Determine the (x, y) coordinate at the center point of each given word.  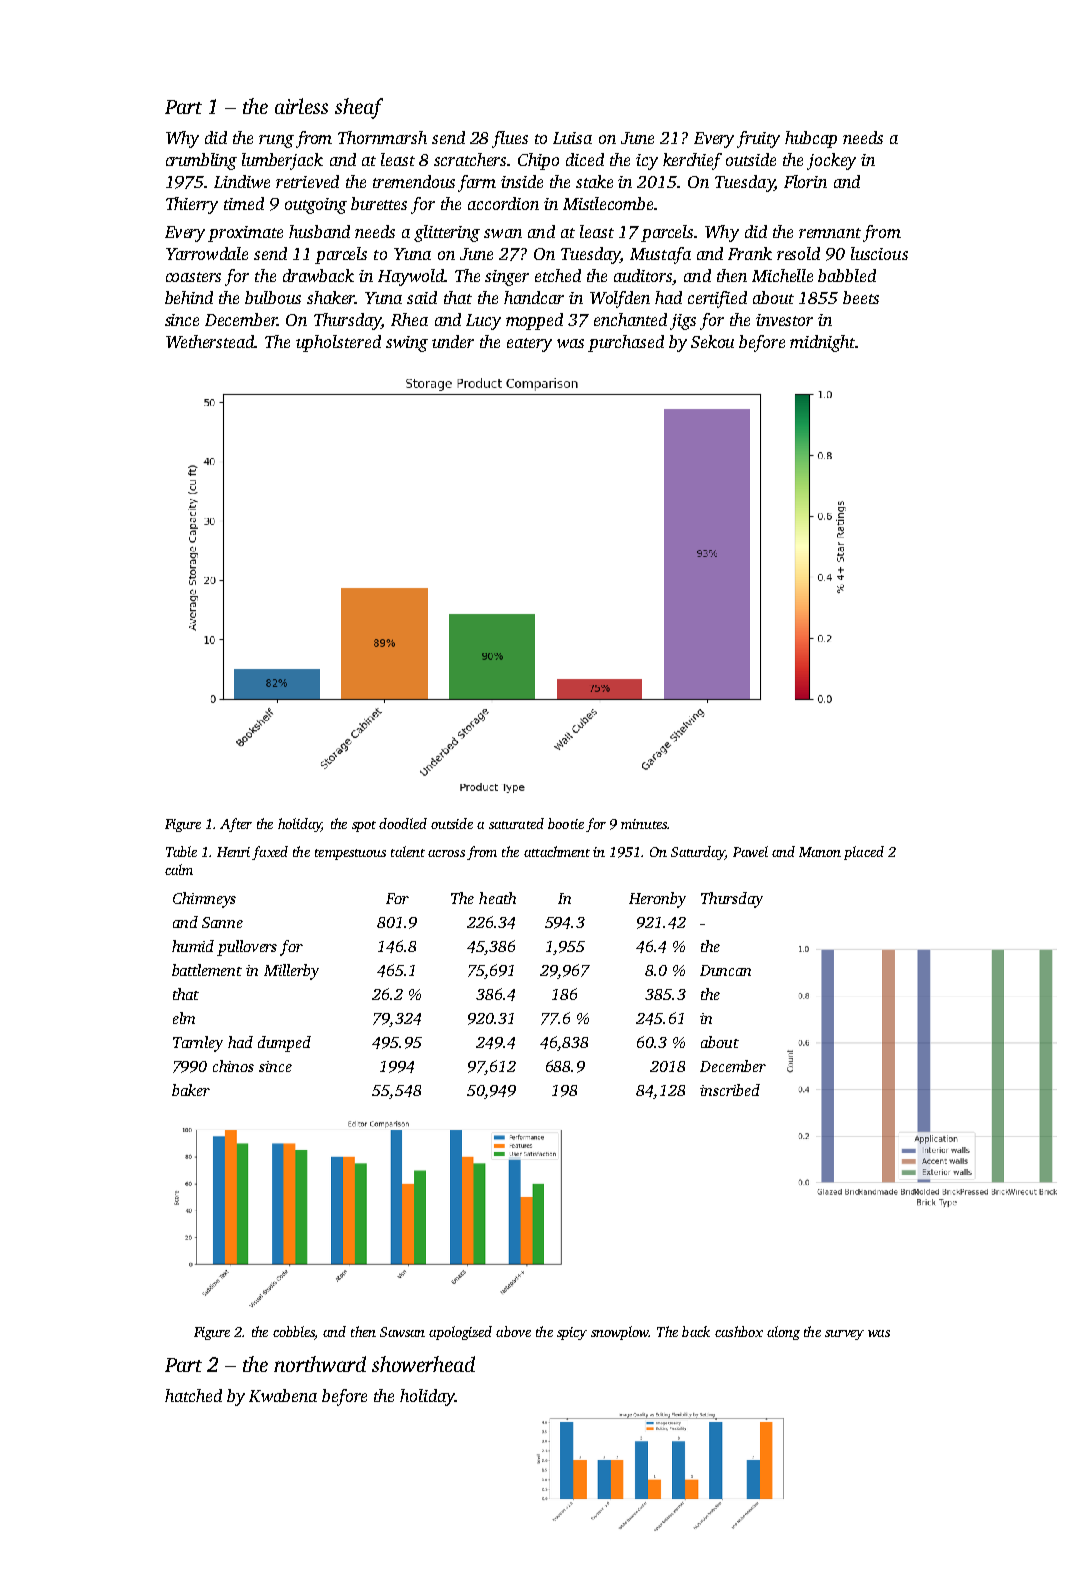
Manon (820, 852)
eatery (529, 345)
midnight (822, 343)
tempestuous (350, 854)
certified (717, 299)
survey (844, 1335)
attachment (557, 851)
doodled (403, 823)
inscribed (730, 1090)
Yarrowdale (207, 253)
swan (503, 233)
